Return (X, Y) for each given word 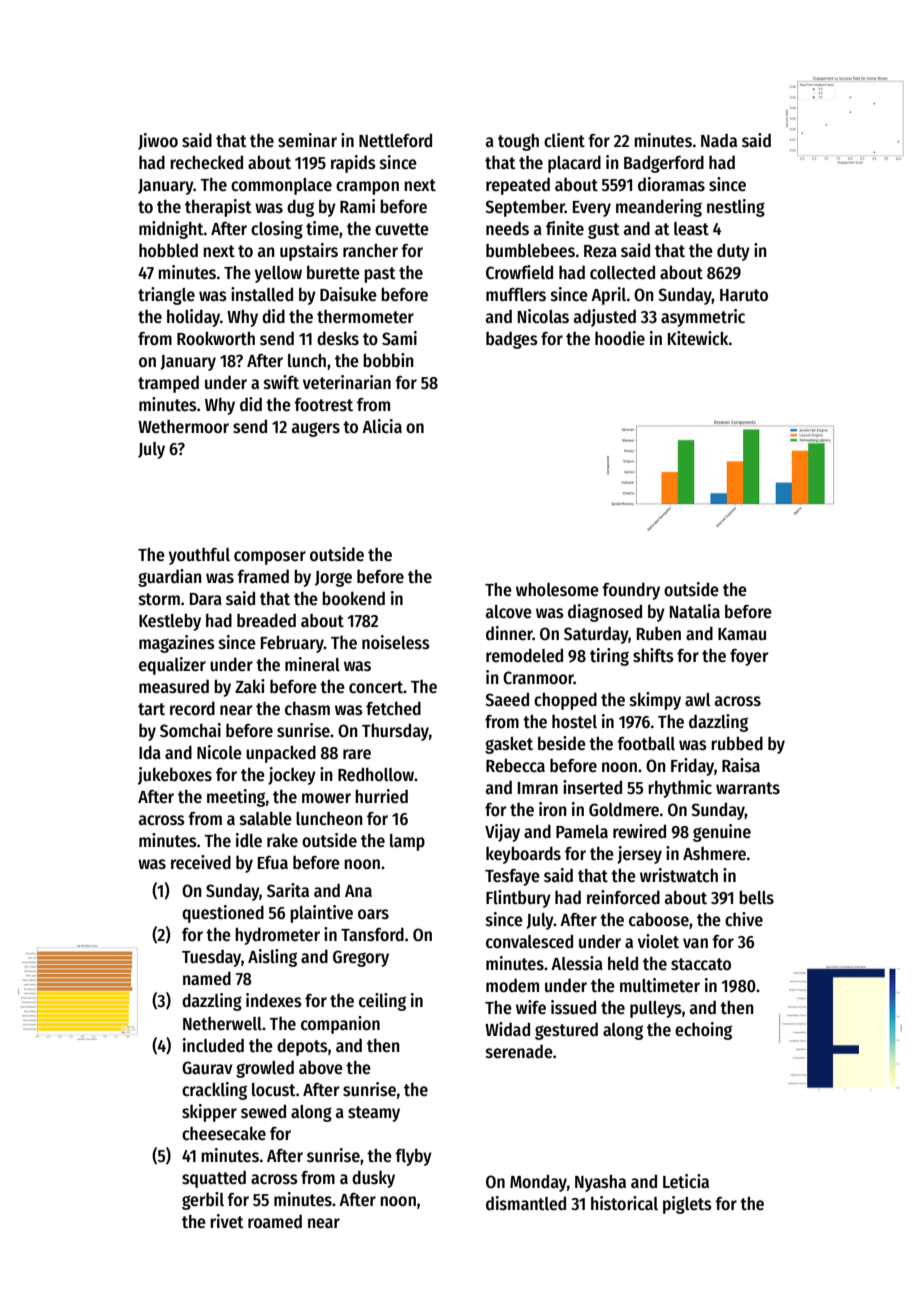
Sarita (288, 890)
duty (733, 252)
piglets (687, 1205)
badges (512, 340)
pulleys (656, 1009)
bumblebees (530, 250)
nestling (736, 208)
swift (281, 382)
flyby (413, 1157)
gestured (566, 1031)
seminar (307, 140)
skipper (209, 1113)
